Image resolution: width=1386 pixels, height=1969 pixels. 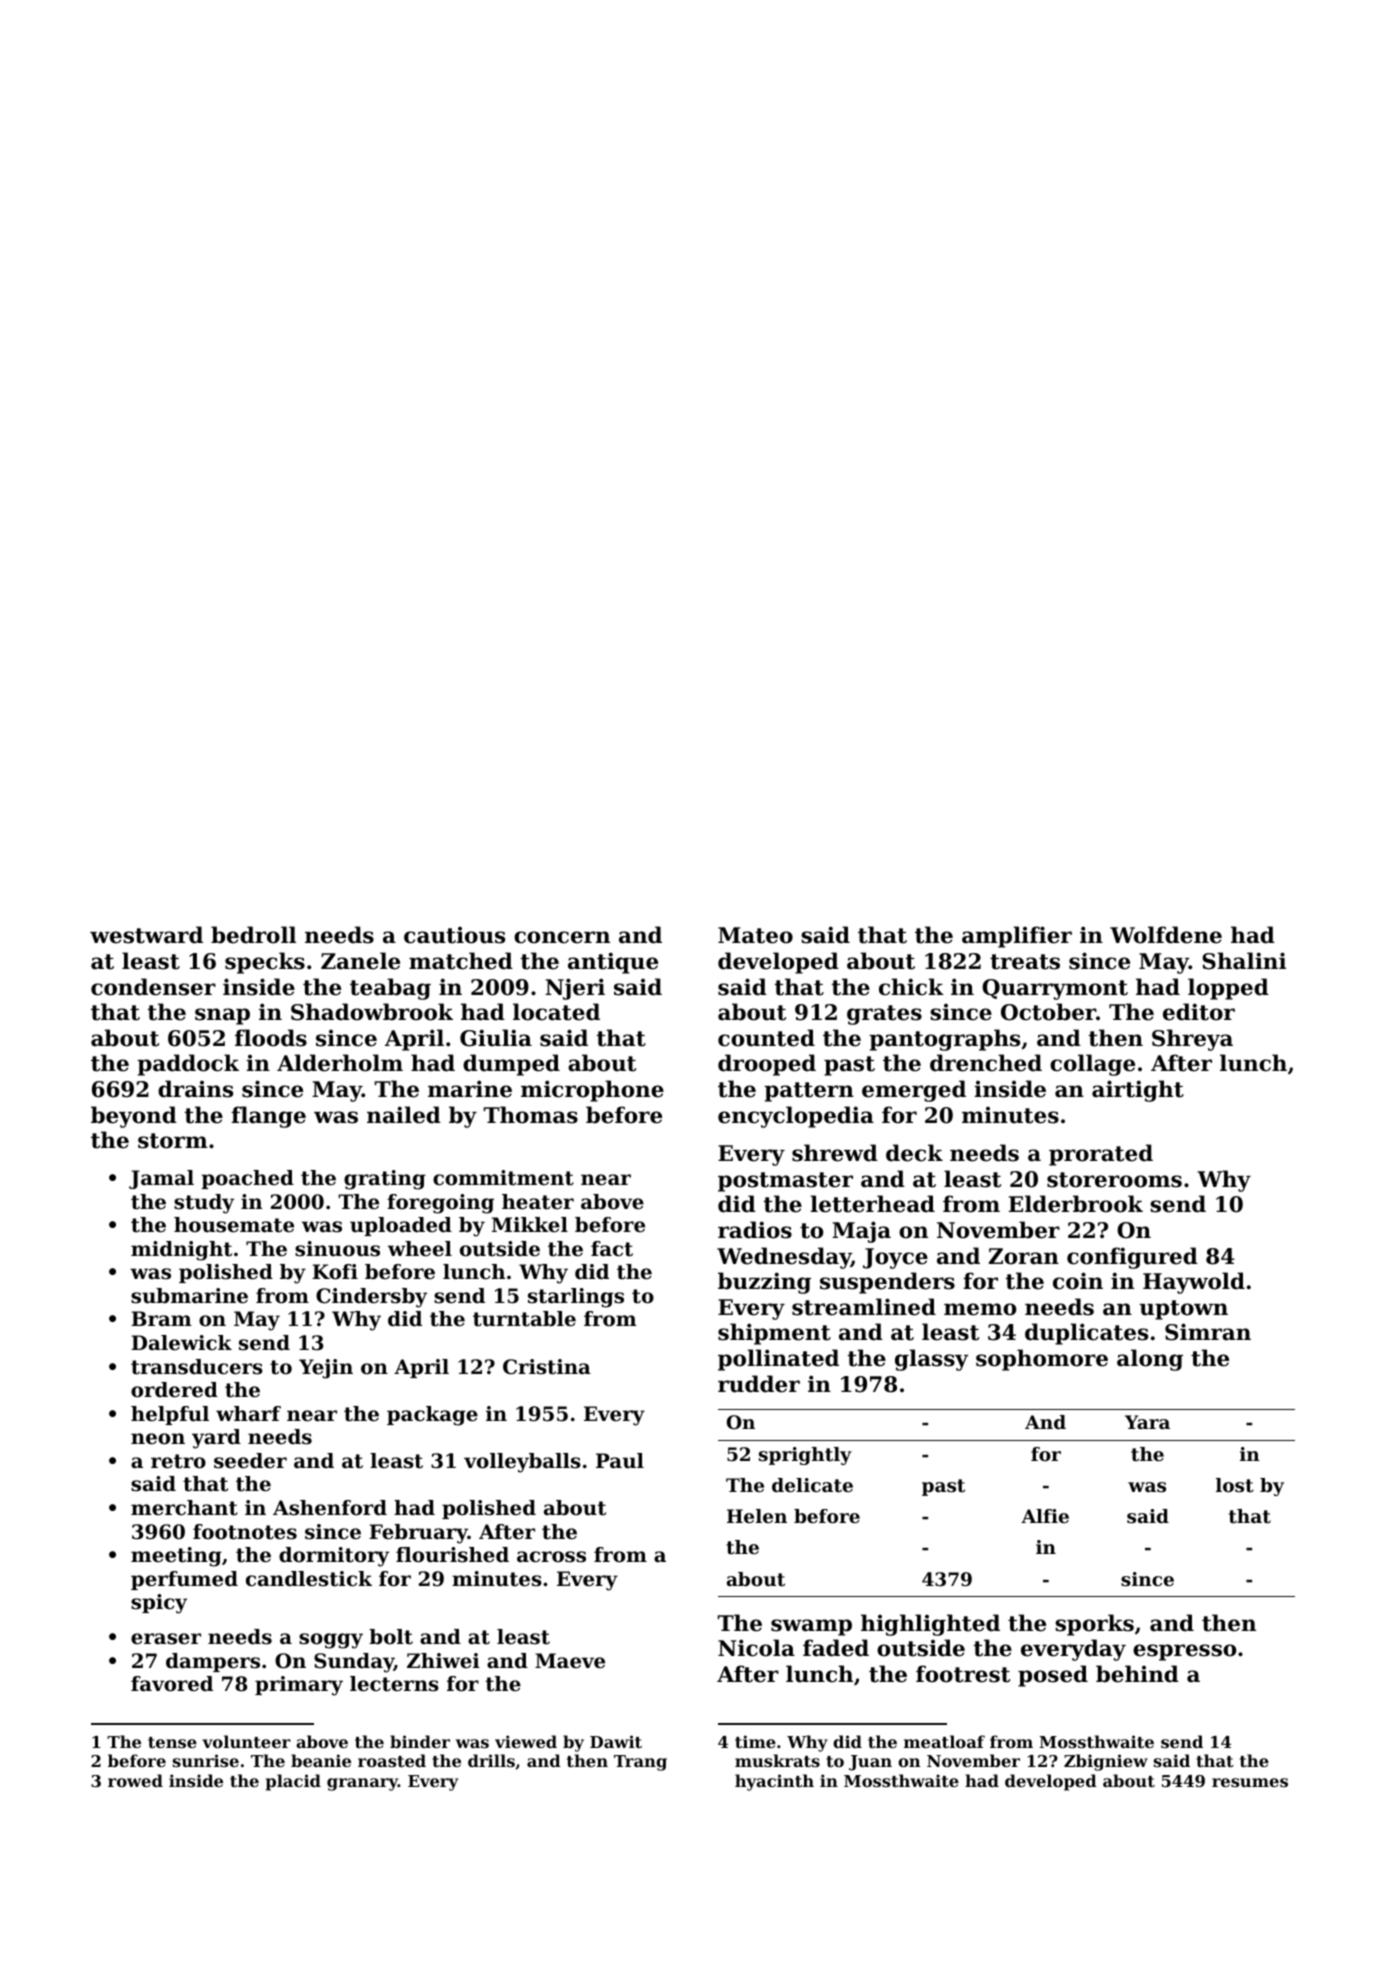 I want to click on emerged, so click(x=914, y=1091).
